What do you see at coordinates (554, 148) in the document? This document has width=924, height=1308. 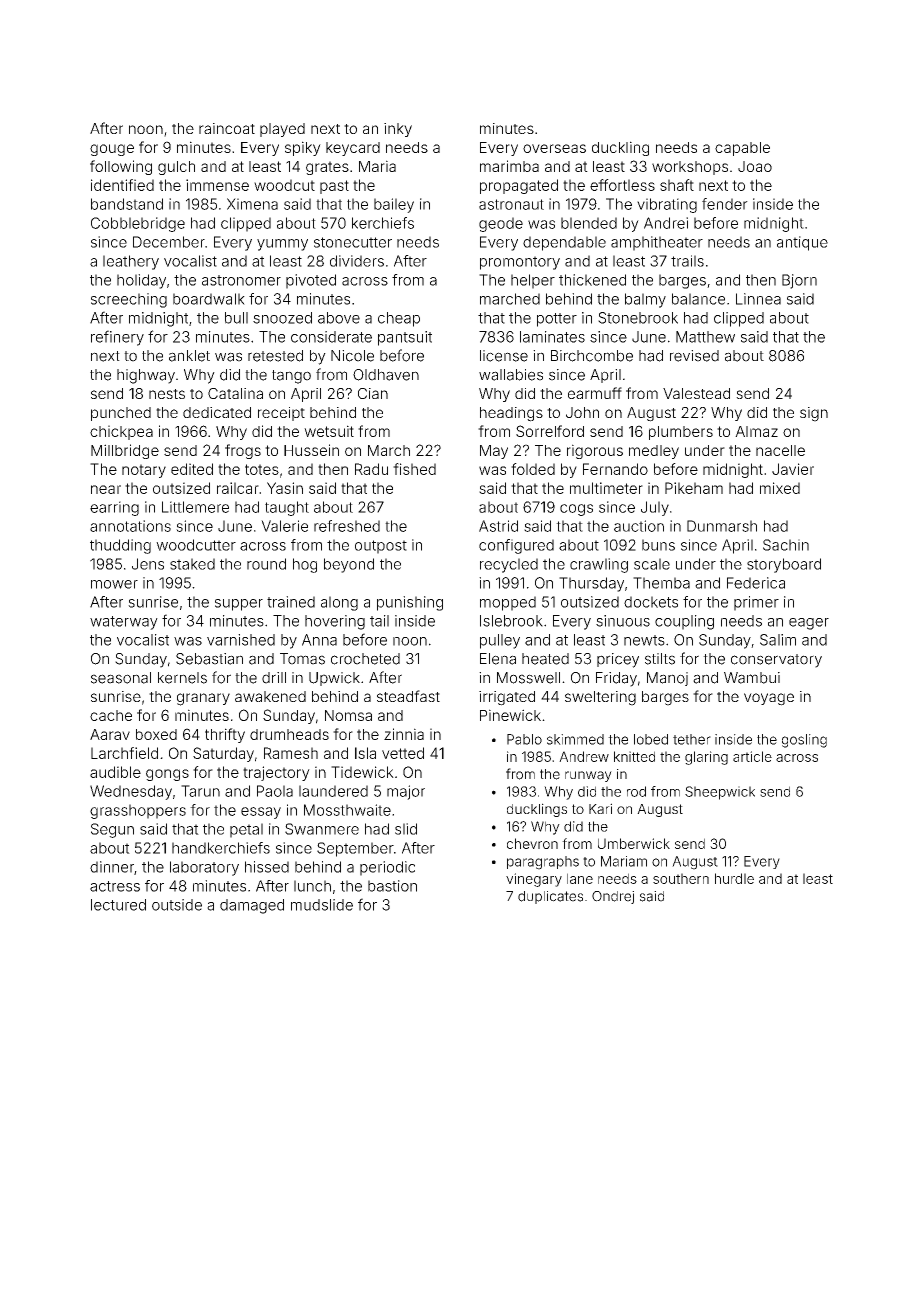 I see `overseas` at bounding box center [554, 148].
